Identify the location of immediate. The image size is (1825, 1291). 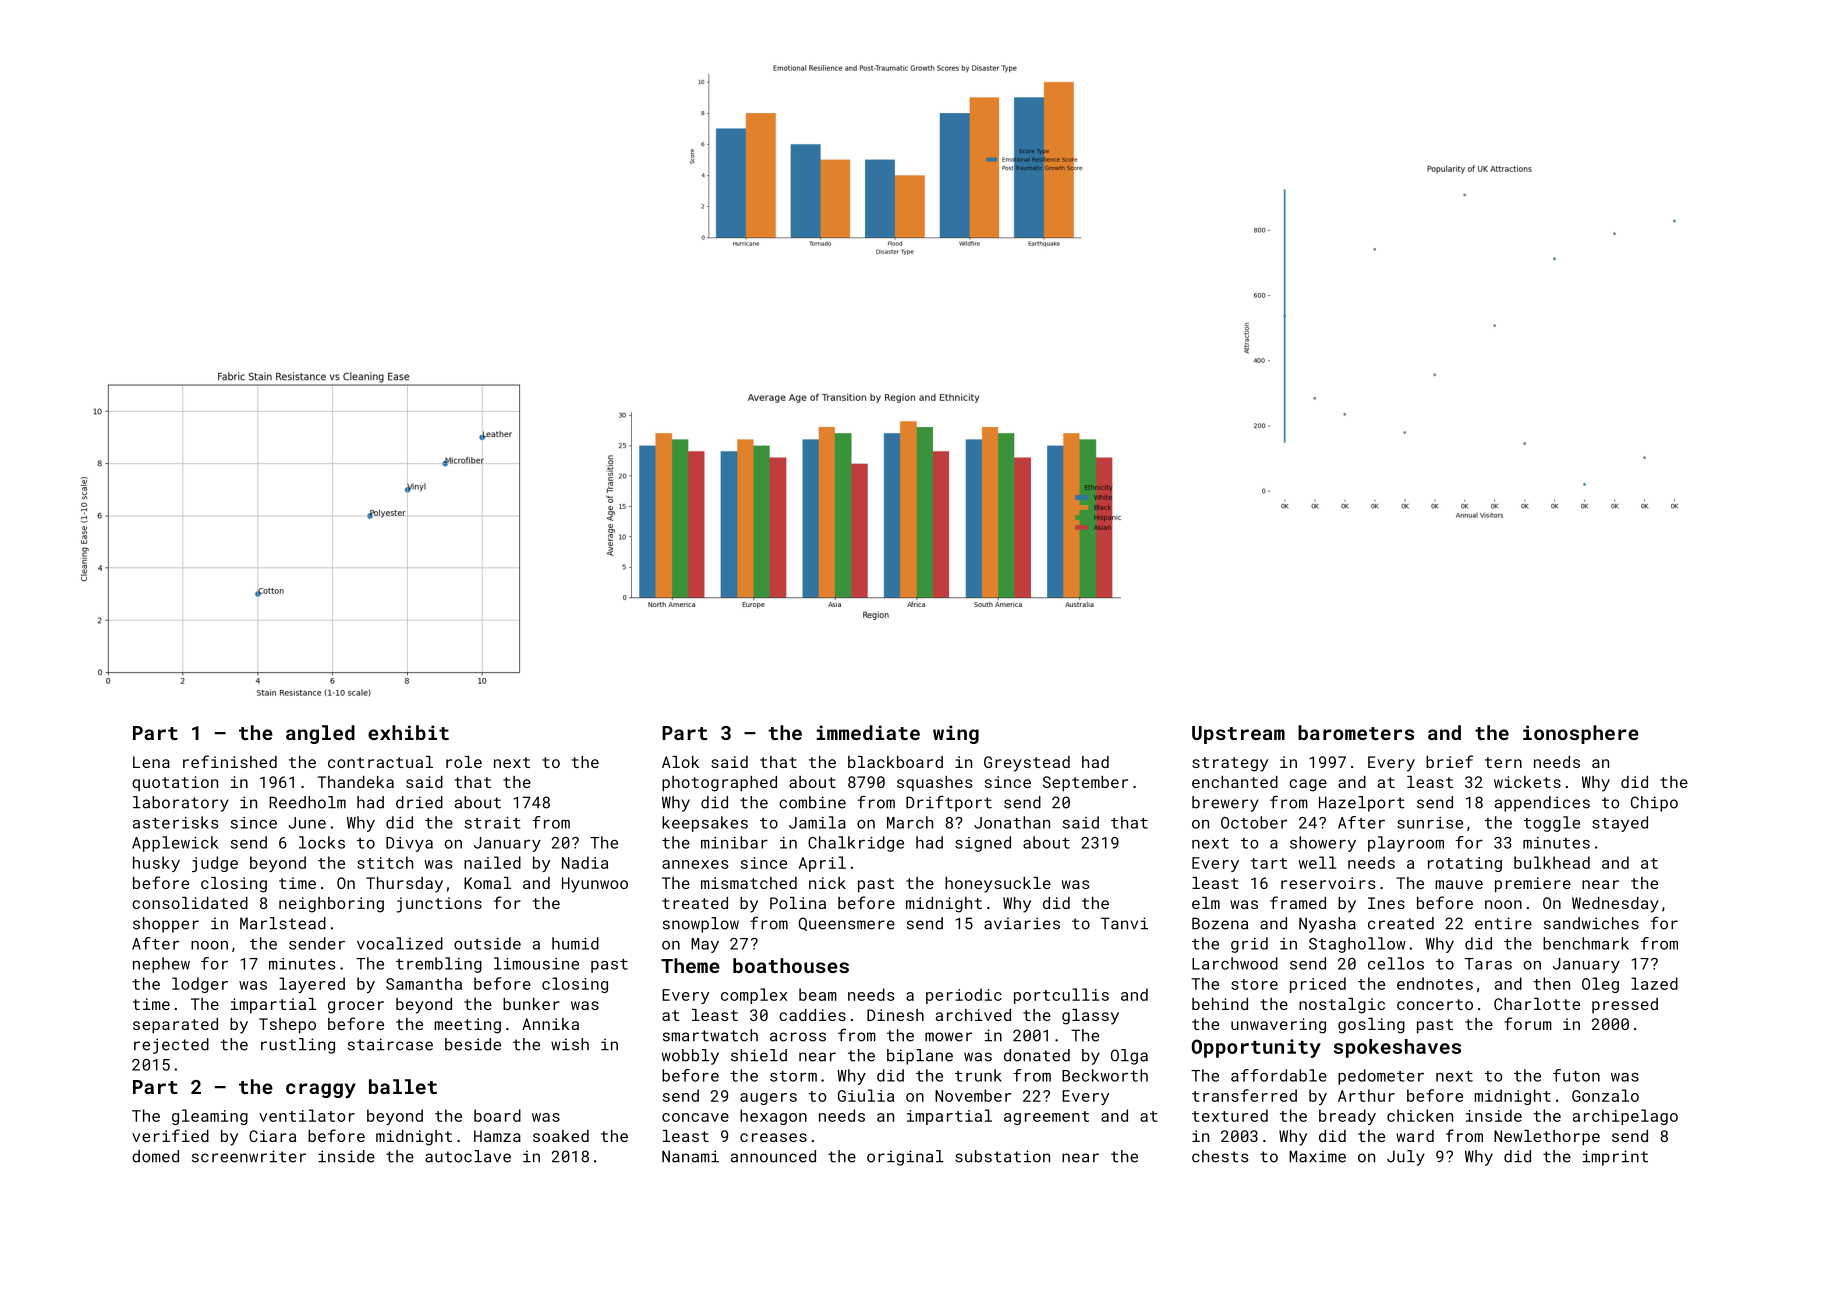
(868, 732).
